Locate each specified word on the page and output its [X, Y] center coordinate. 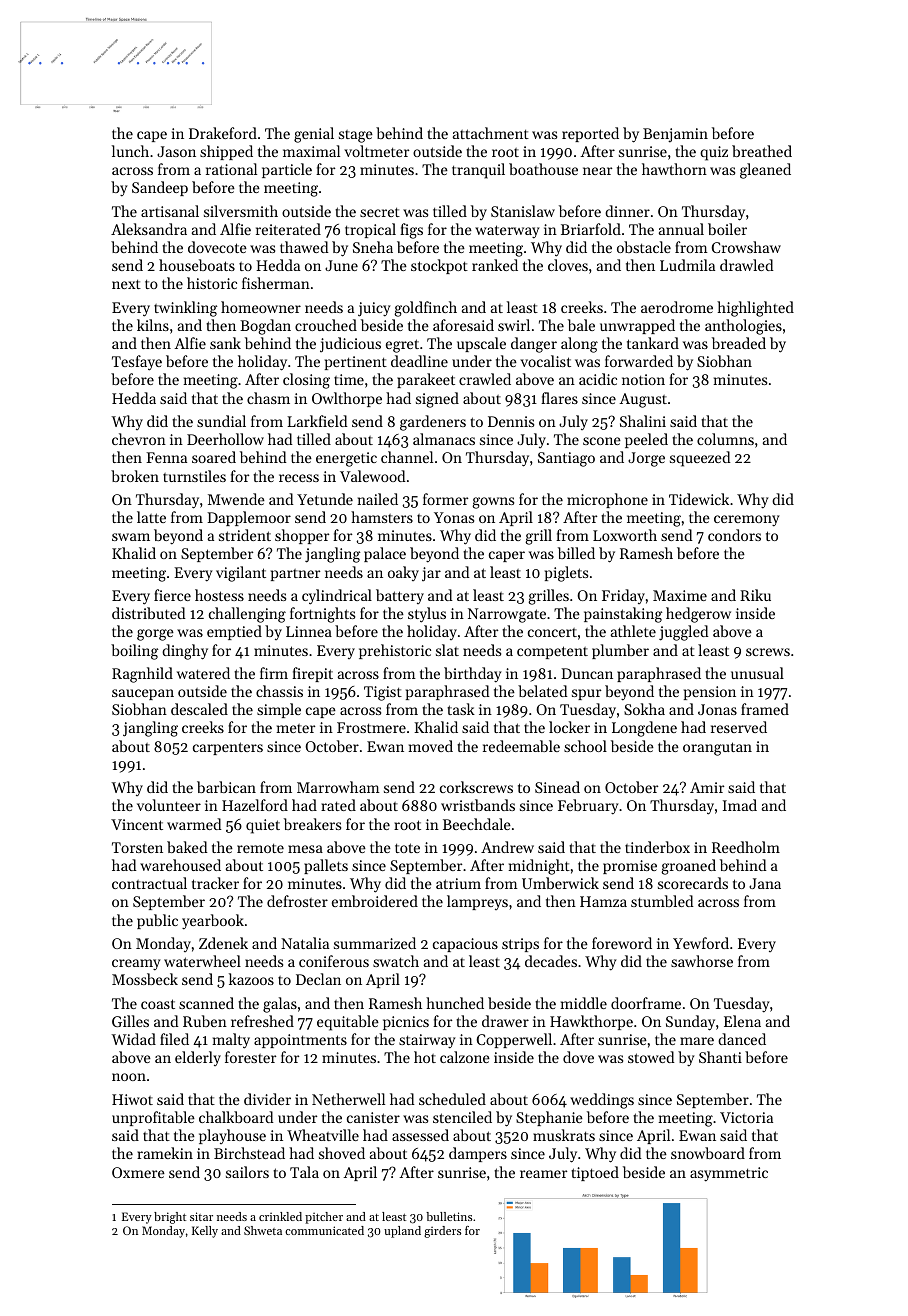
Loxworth [625, 535]
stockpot [439, 266]
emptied [234, 632]
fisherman [276, 283]
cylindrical [337, 597]
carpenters [228, 748]
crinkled [280, 1216]
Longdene [644, 729]
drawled [747, 265]
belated [543, 691]
